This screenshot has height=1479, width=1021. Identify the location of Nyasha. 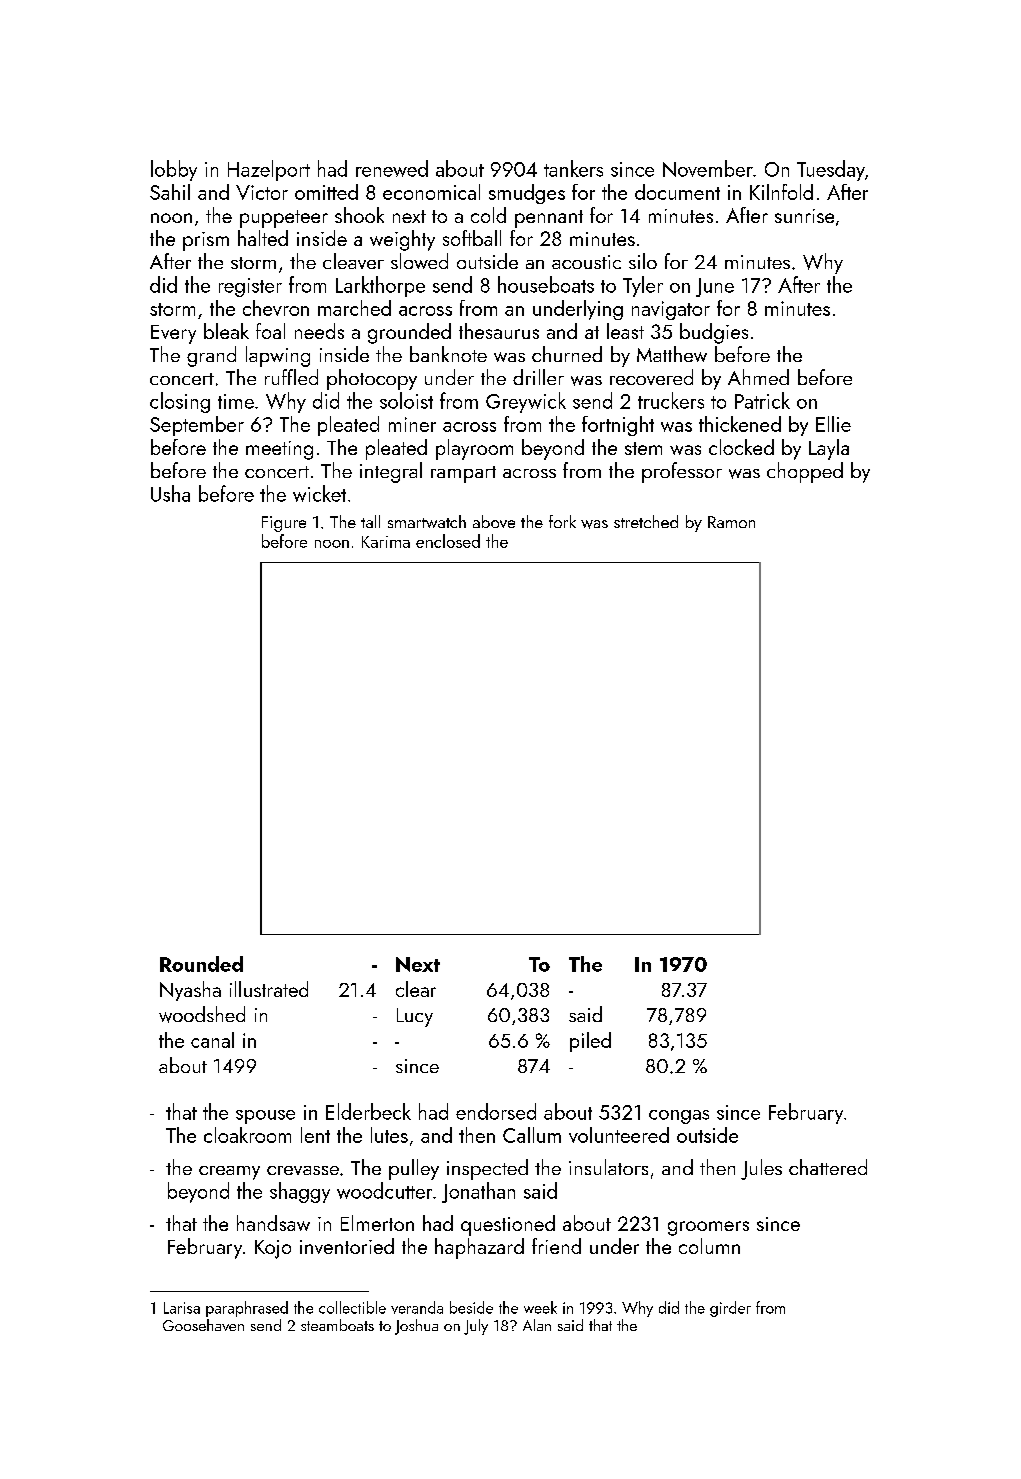
(190, 991).
